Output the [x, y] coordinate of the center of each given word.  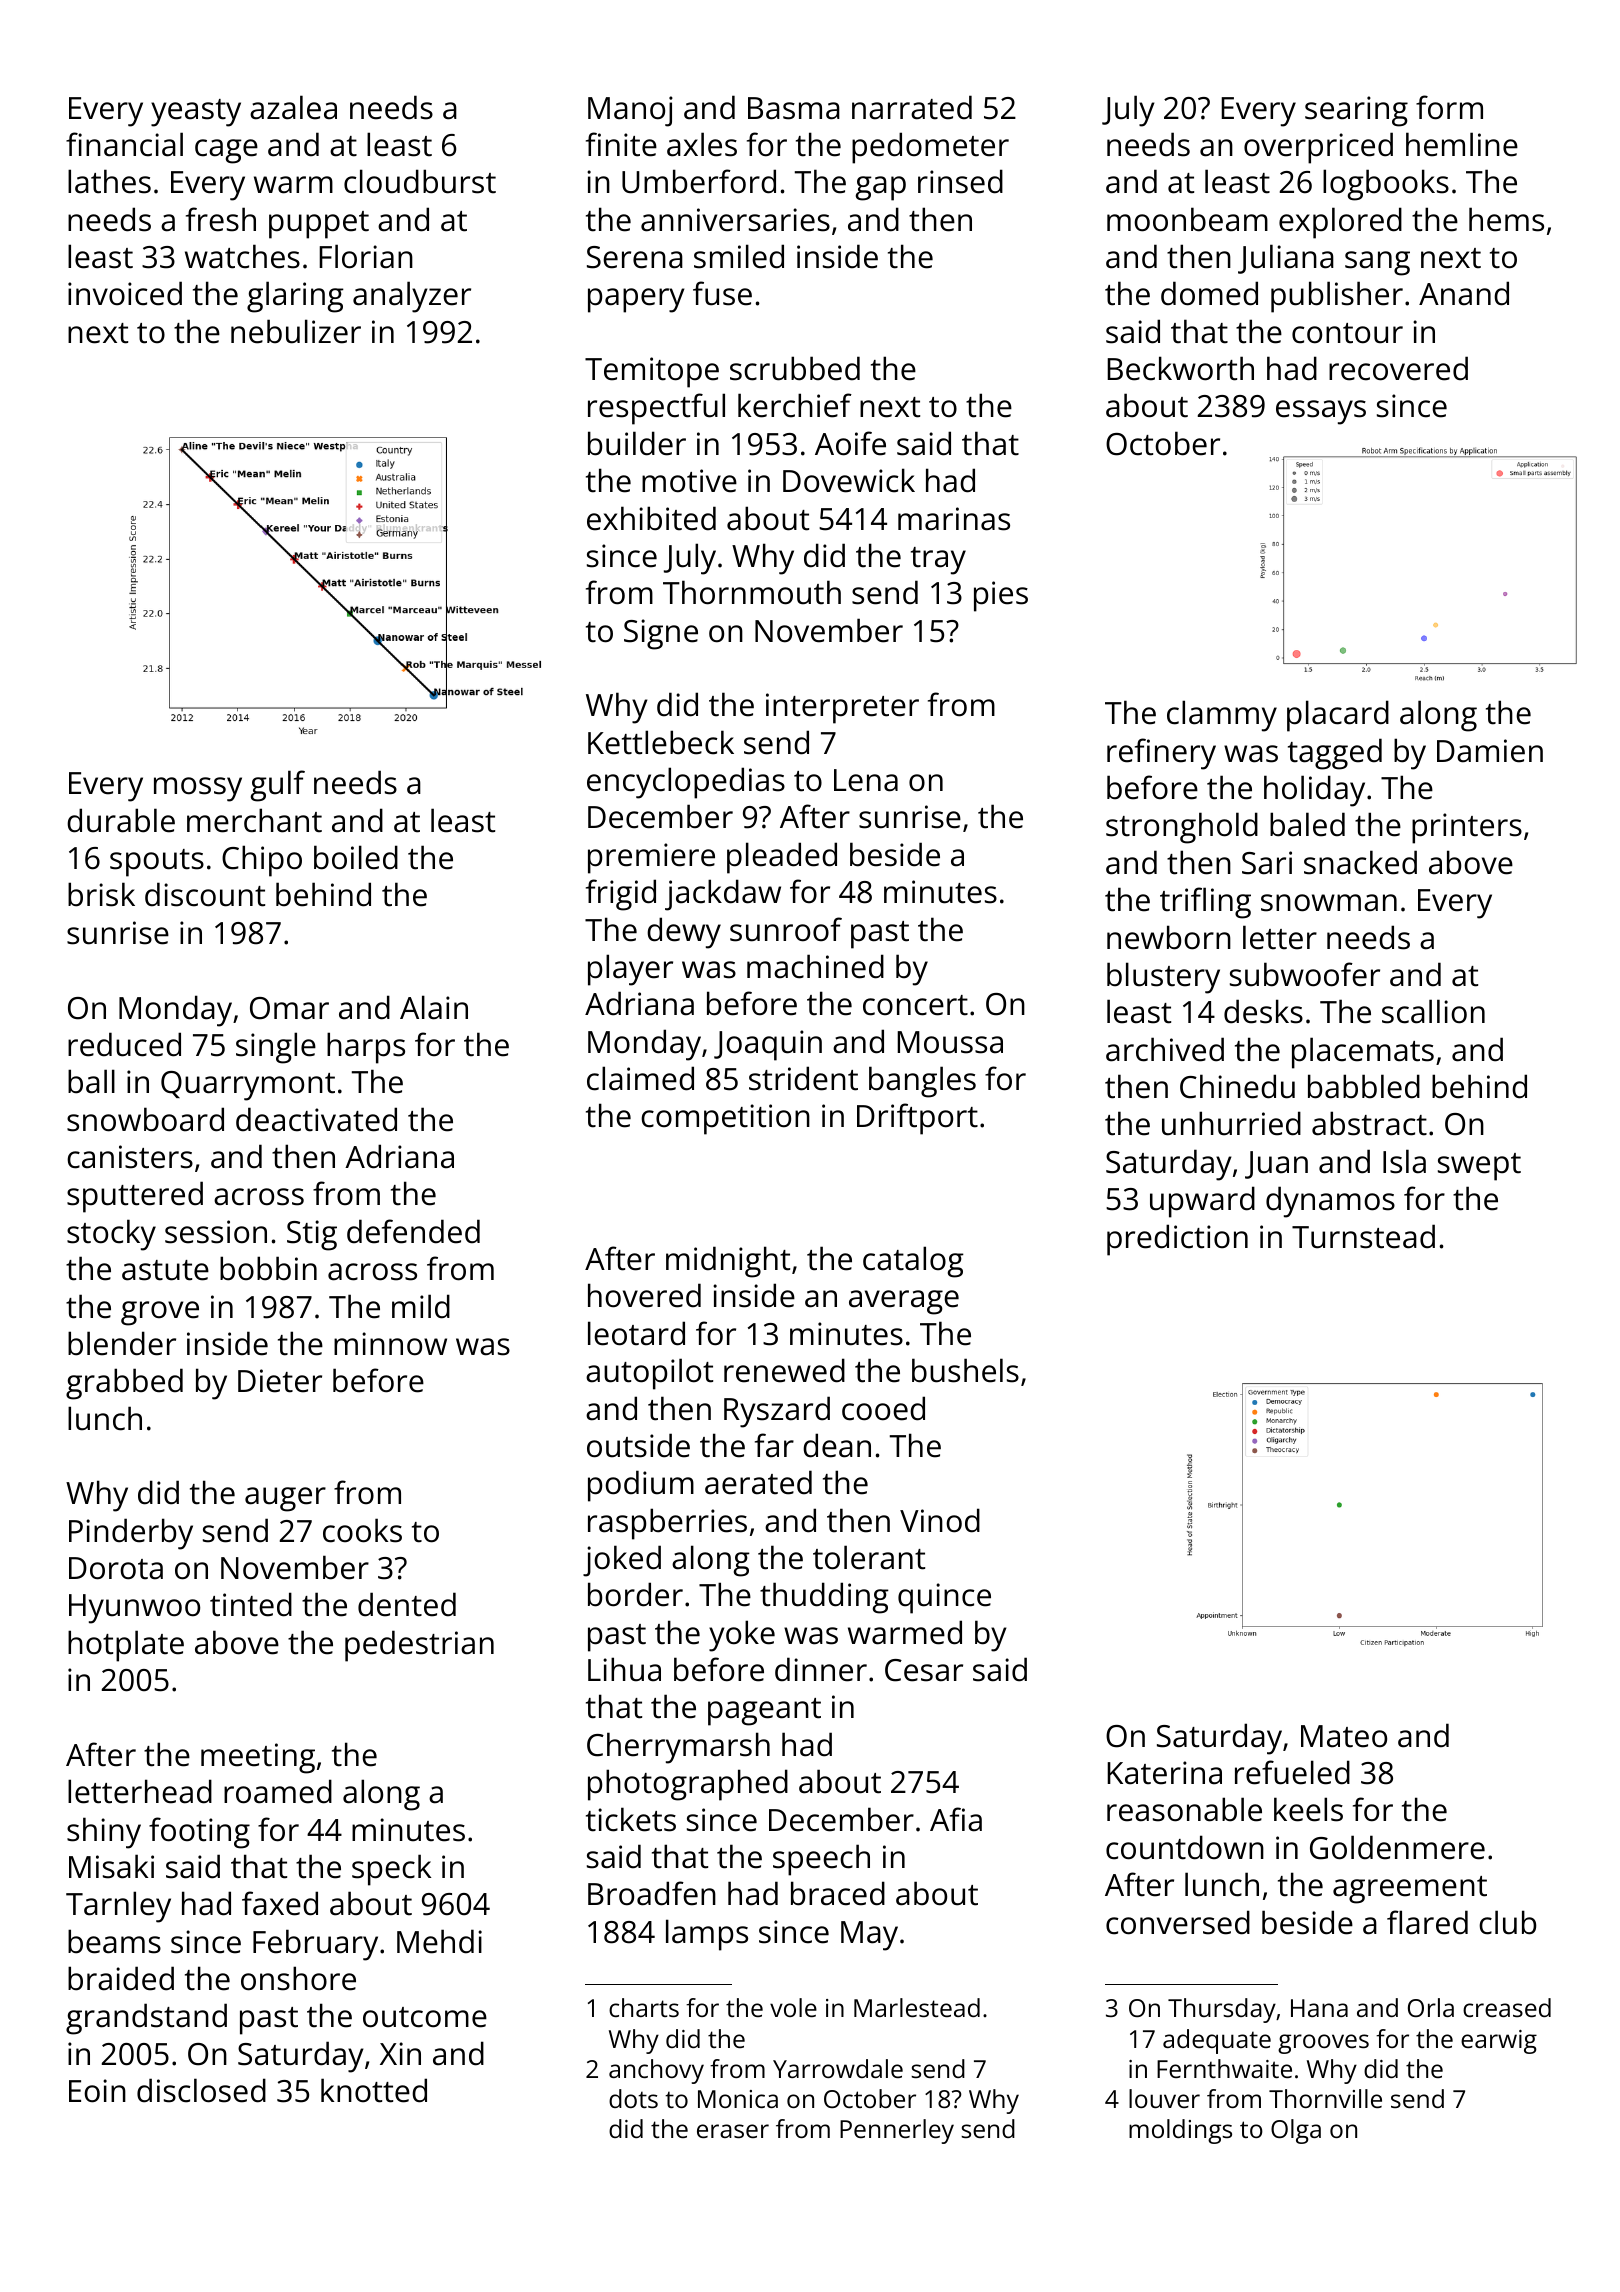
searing [1356, 111]
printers [1467, 828]
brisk [101, 894]
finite [621, 144]
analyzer [412, 297]
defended [413, 1231]
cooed [883, 1408]
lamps [707, 1935]
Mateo [1344, 1736]
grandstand [146, 2019]
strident [803, 1078]
